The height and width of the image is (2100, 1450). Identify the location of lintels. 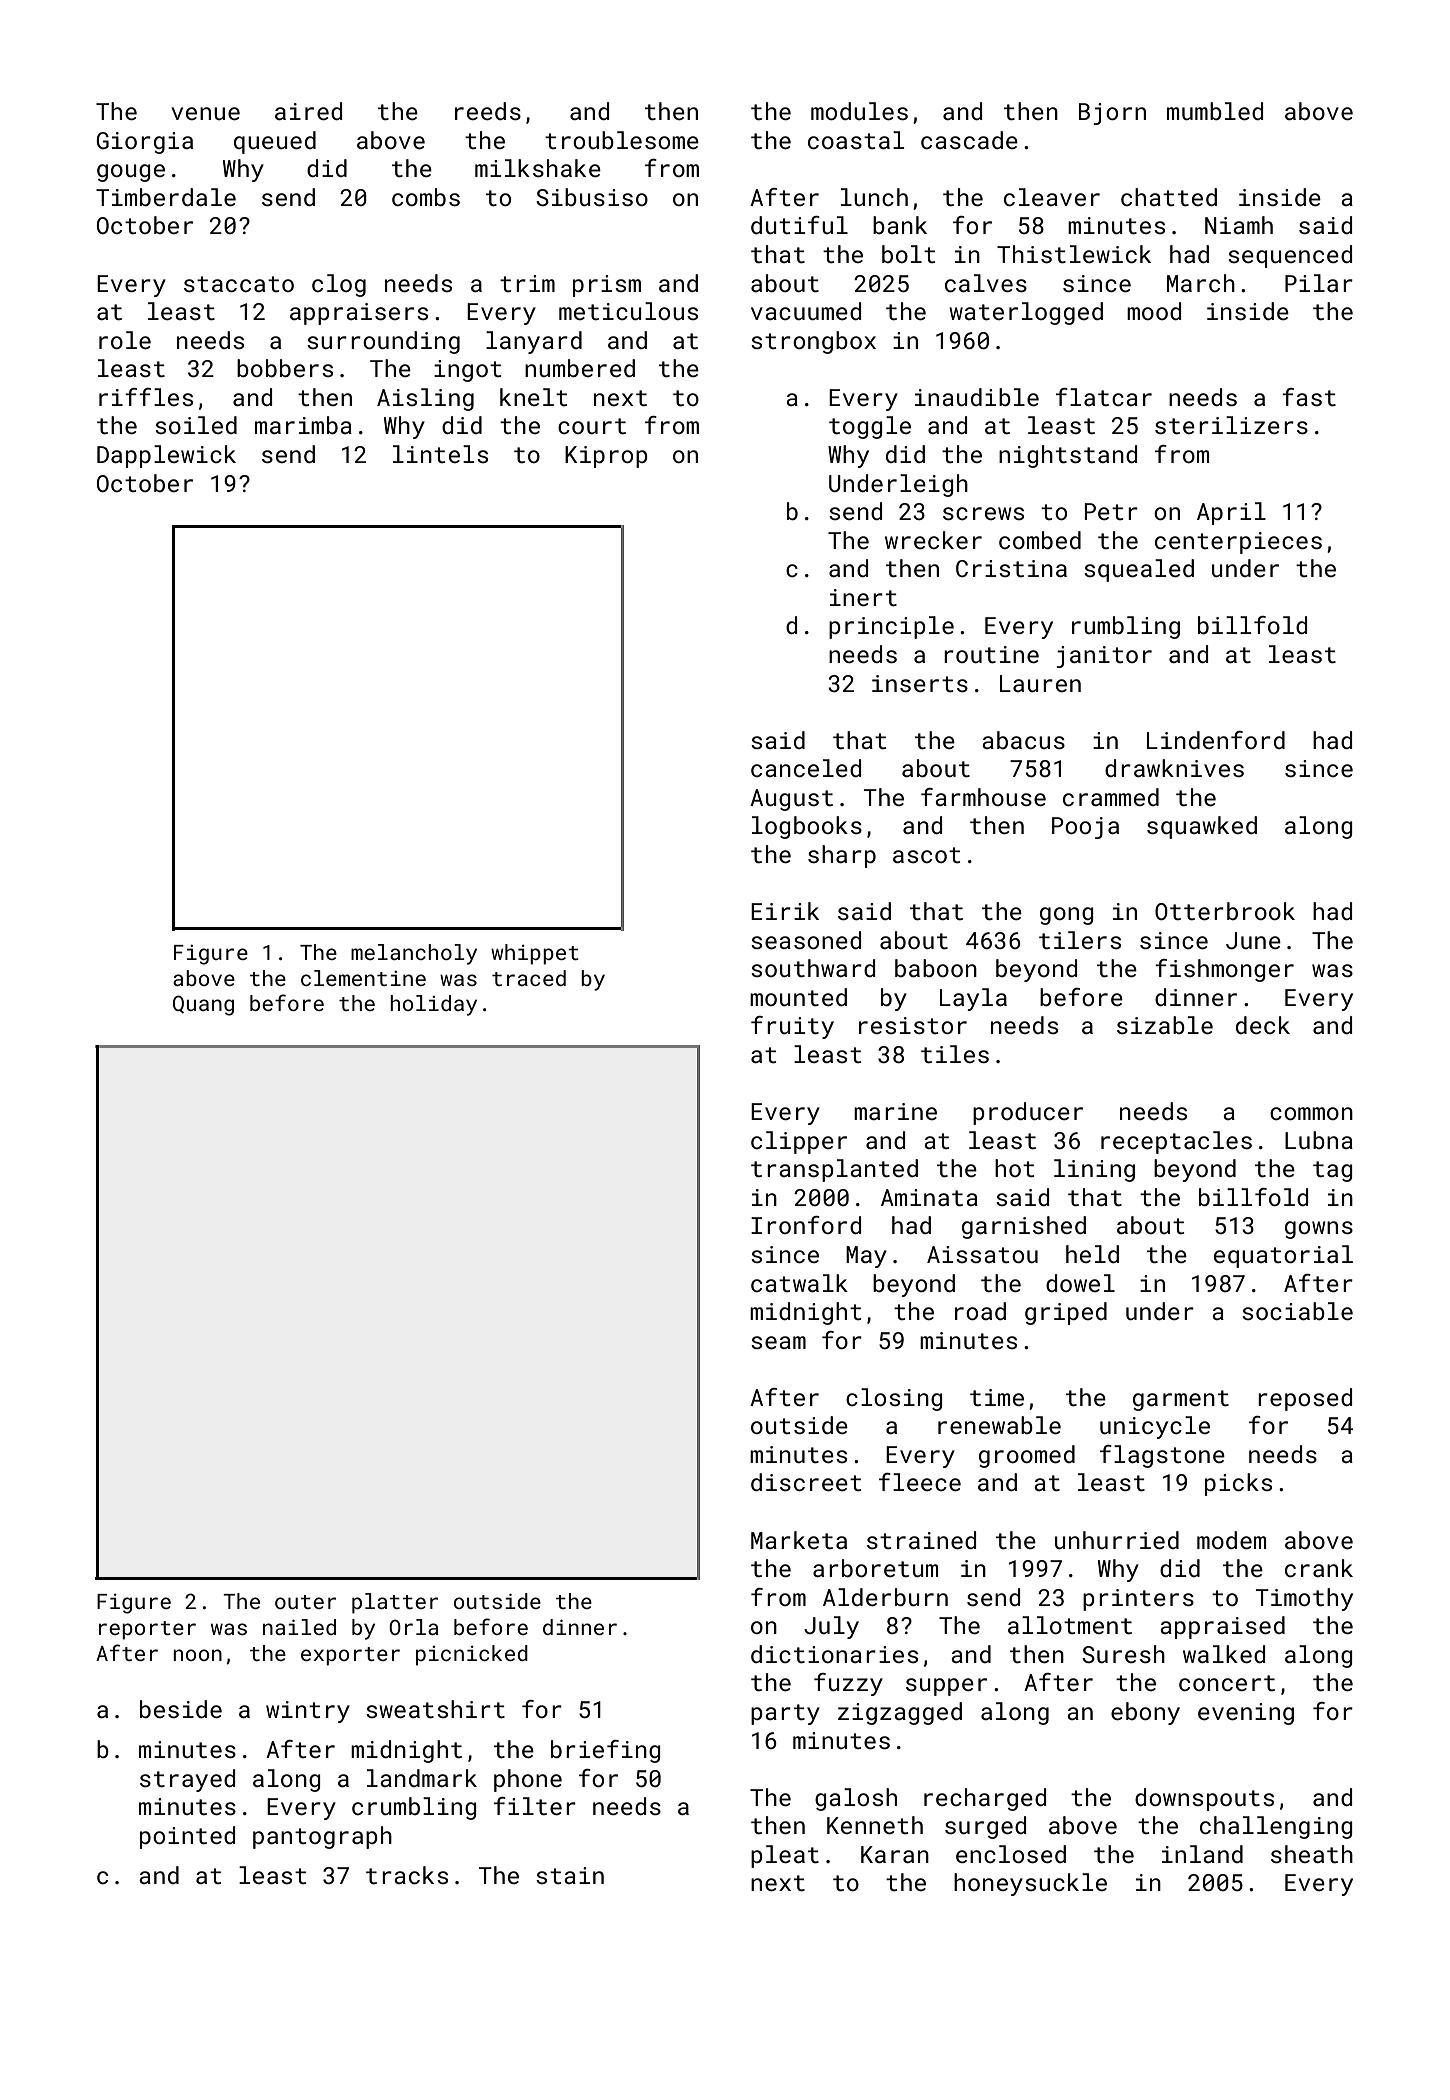
(440, 454).
